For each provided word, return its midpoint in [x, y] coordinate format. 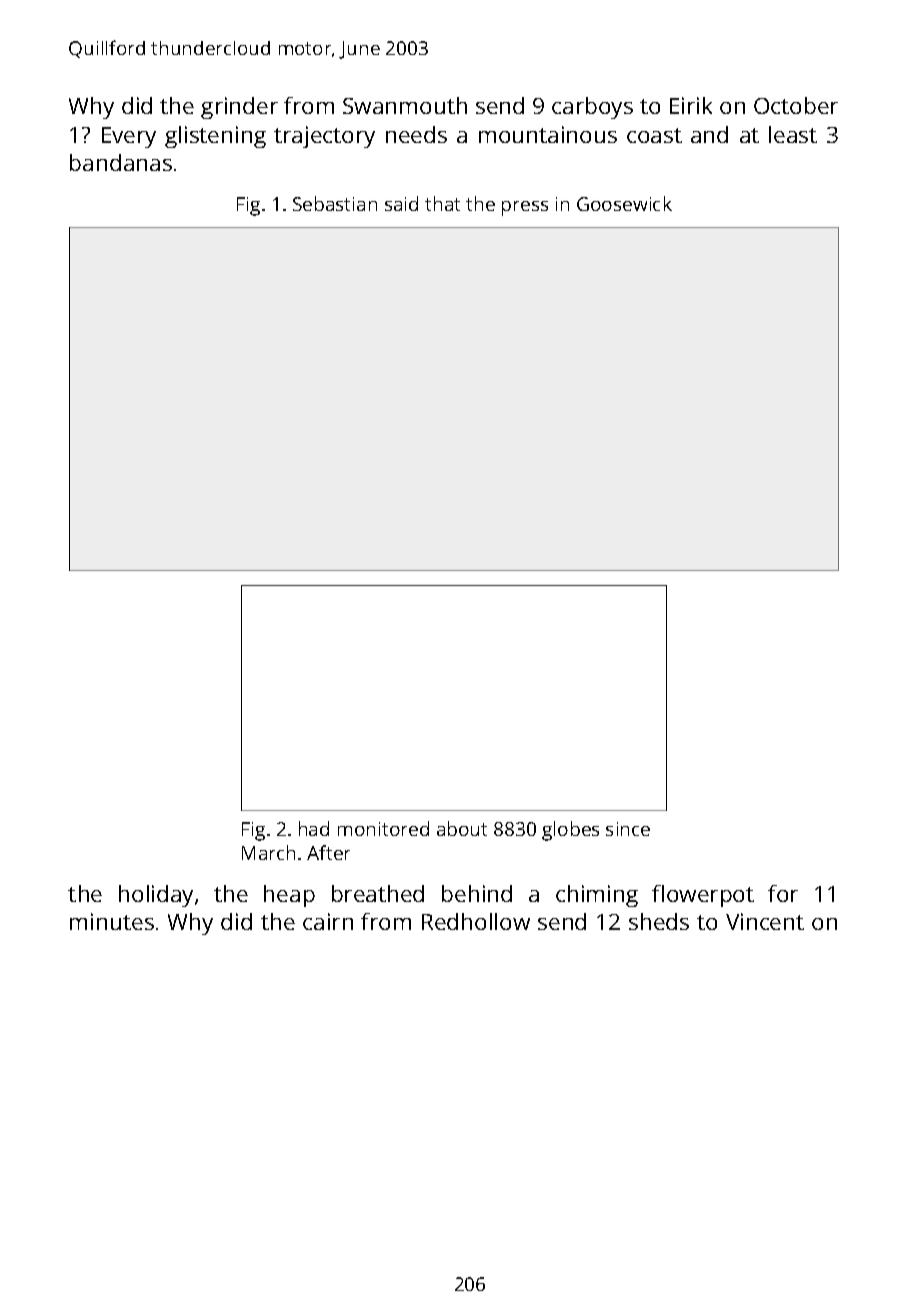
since [628, 829]
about [462, 828]
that [442, 203]
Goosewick [624, 203]
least [793, 134]
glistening [215, 137]
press [525, 208]
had [314, 828]
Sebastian [335, 203]
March [268, 852]
